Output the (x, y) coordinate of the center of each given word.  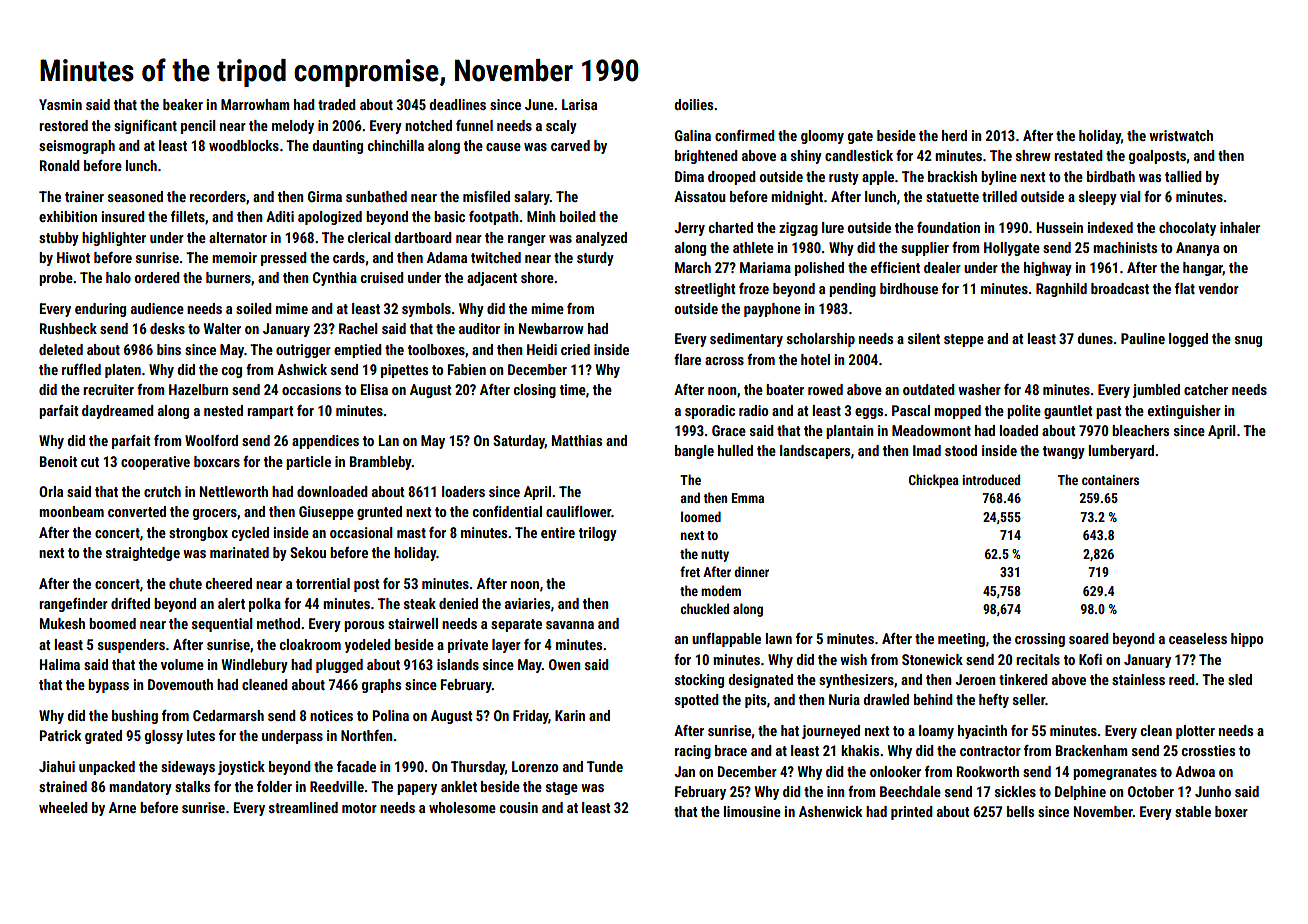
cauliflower (578, 511)
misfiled (486, 196)
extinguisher (1184, 412)
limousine (752, 811)
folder (274, 786)
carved (570, 145)
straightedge (143, 554)
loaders (463, 491)
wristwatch (1181, 135)
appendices (325, 442)
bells (1020, 811)
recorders (218, 196)
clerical (369, 237)
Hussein (1060, 227)
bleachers (1140, 430)
